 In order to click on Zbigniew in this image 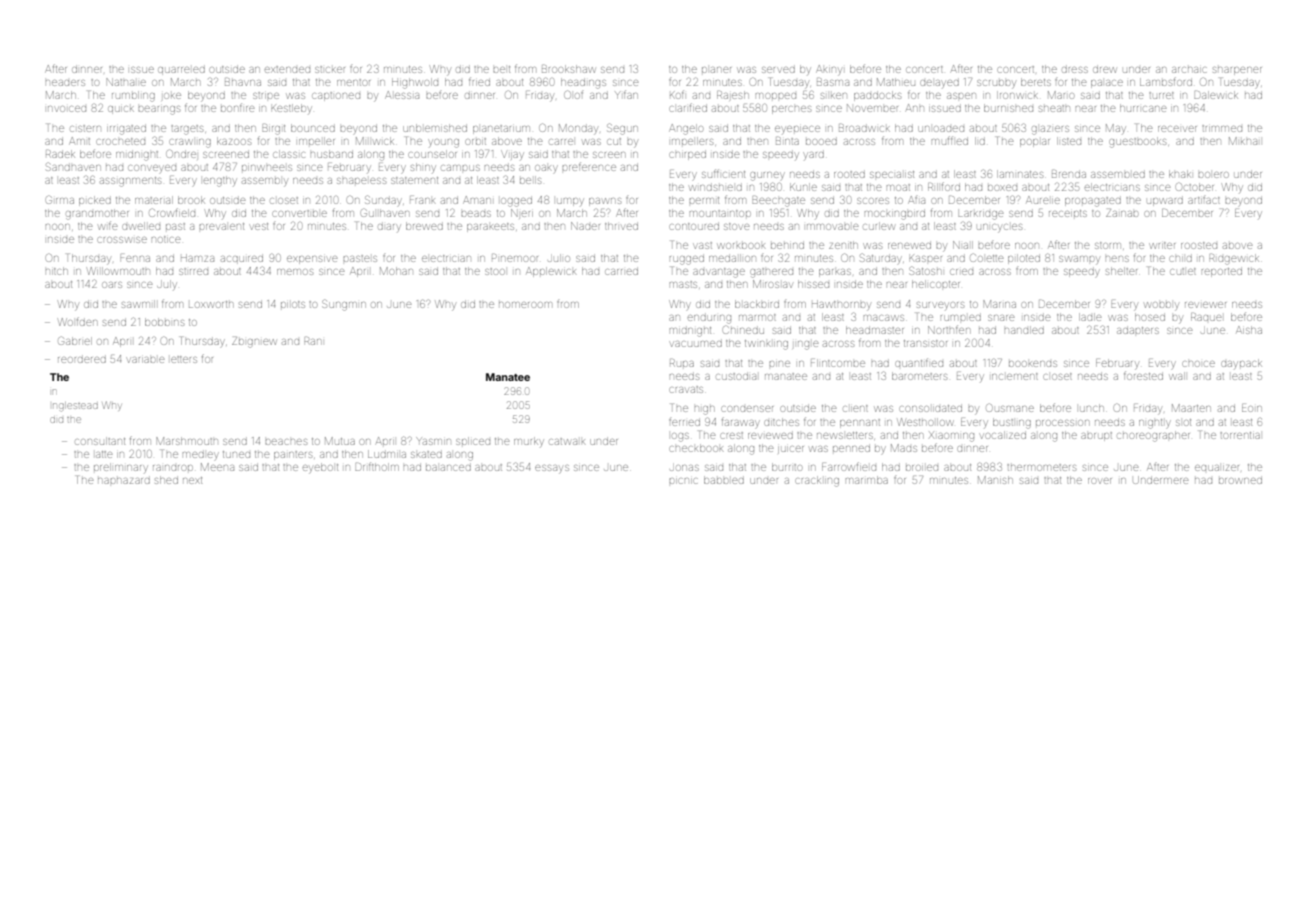, I will do `click(254, 342)`.
